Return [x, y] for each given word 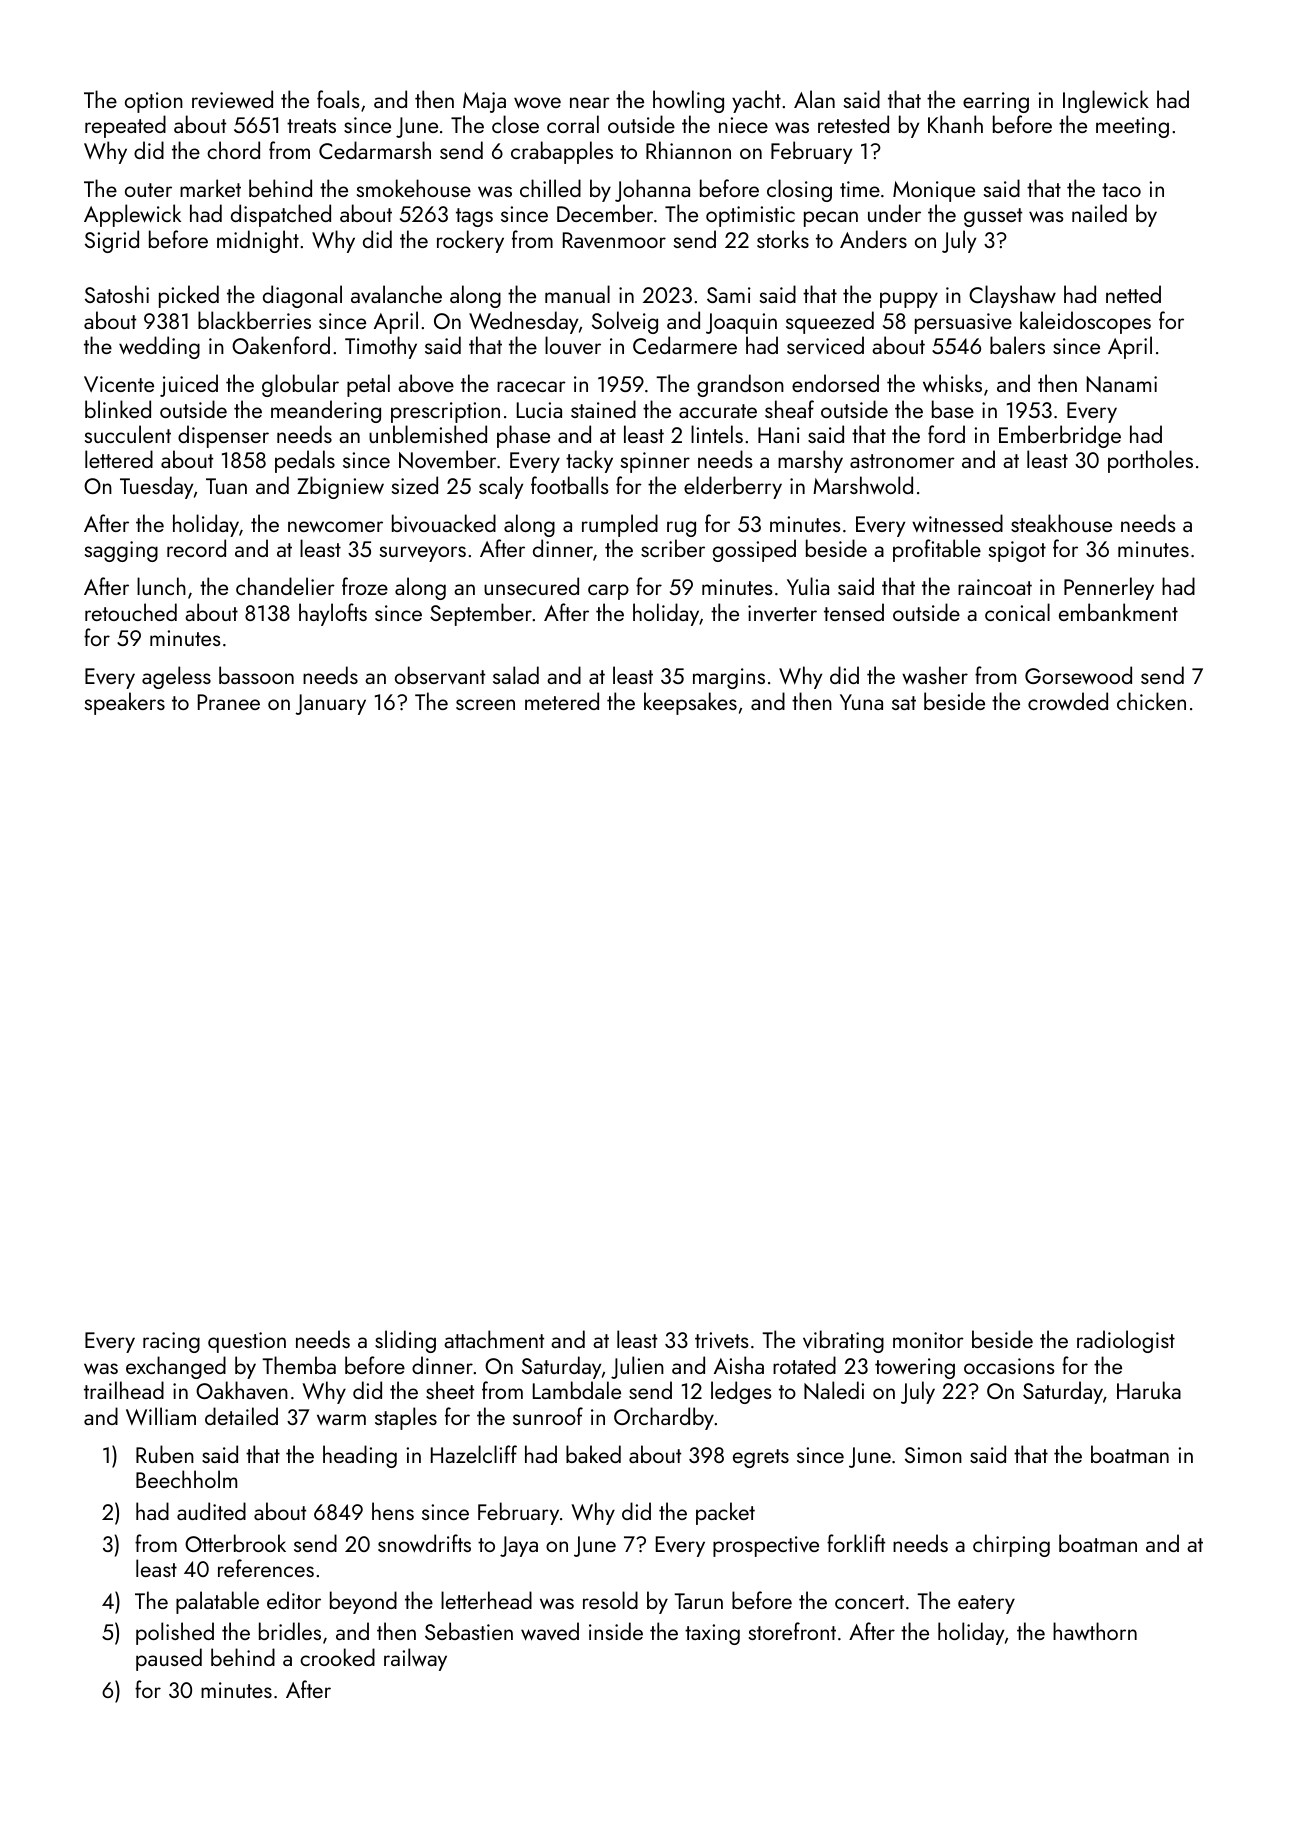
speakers [125, 703]
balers [1017, 345]
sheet [450, 1390]
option [154, 102]
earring [996, 102]
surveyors [423, 554]
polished [175, 1633]
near [590, 102]
